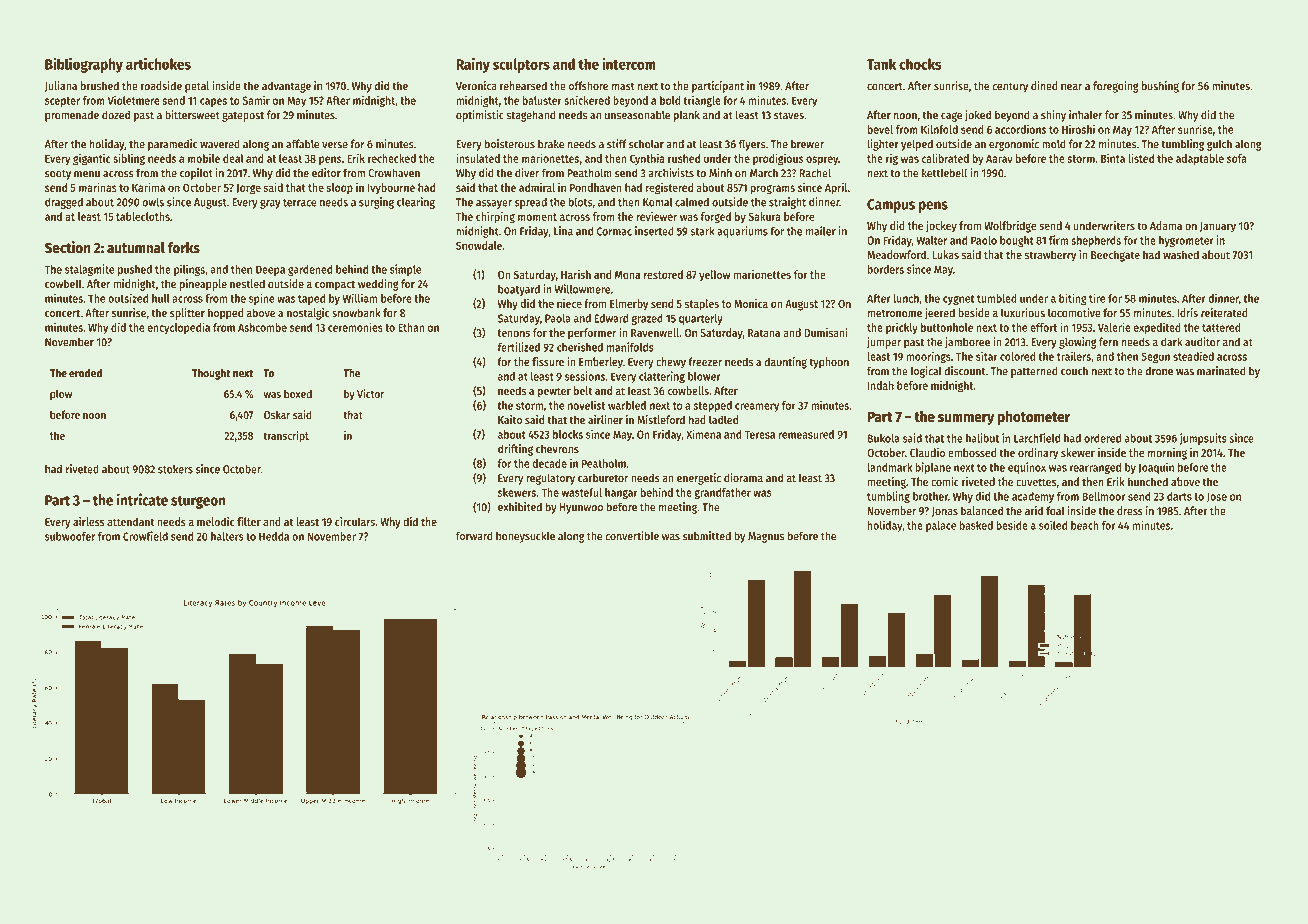  I want to click on Hedda, so click(274, 536).
